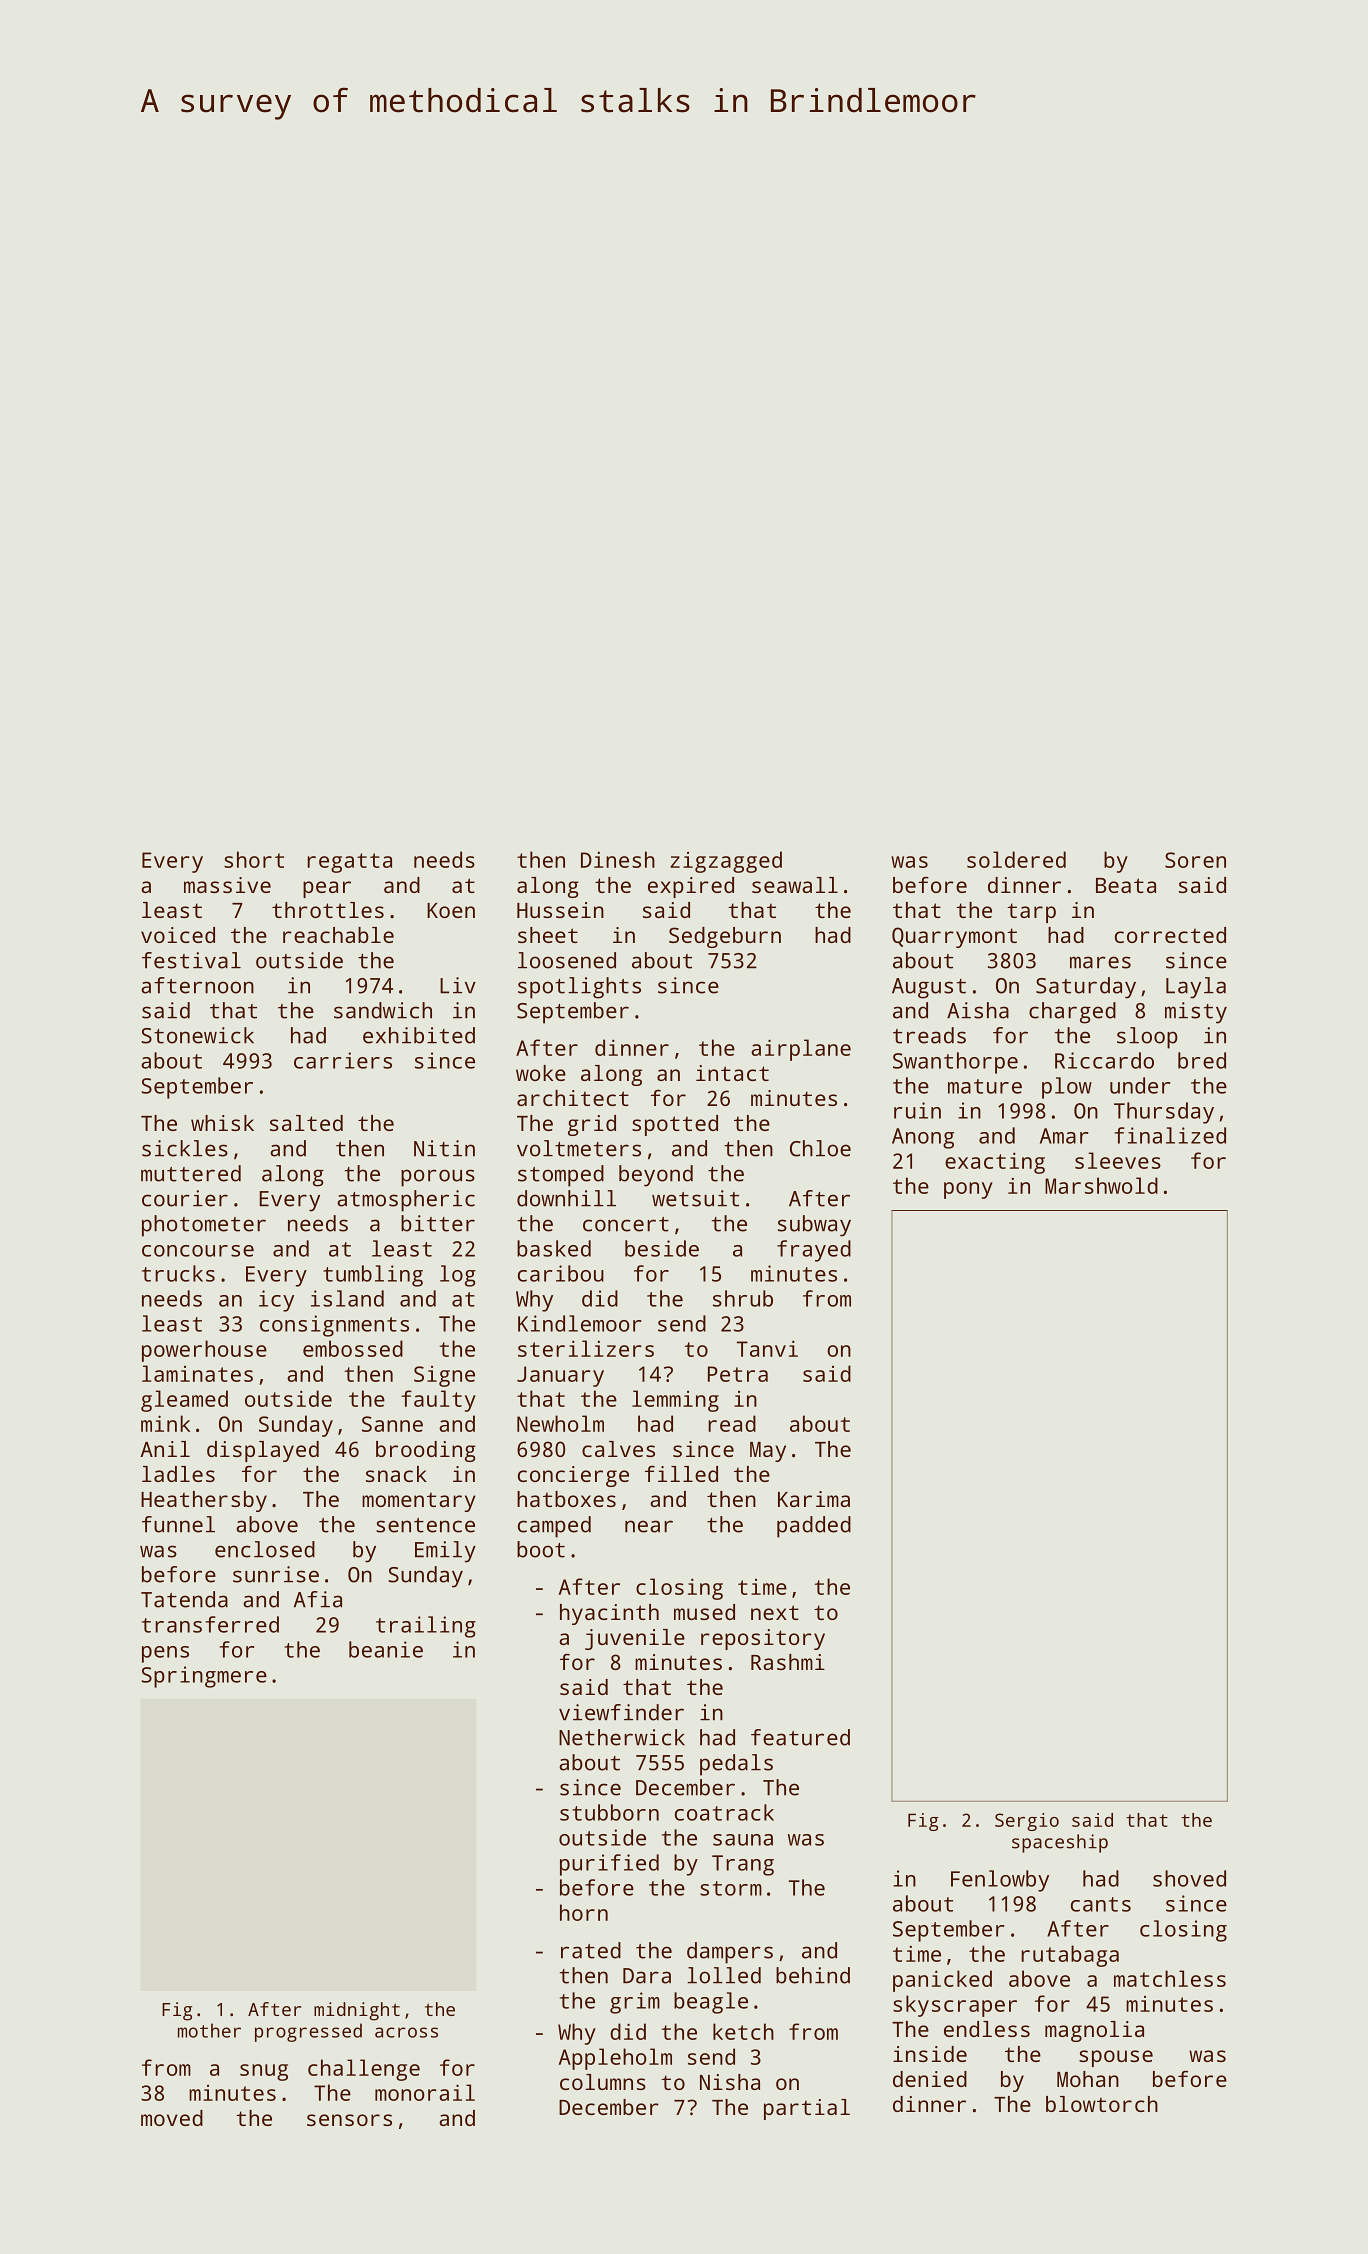 The width and height of the page is (1368, 2254). I want to click on salted, so click(306, 1123).
